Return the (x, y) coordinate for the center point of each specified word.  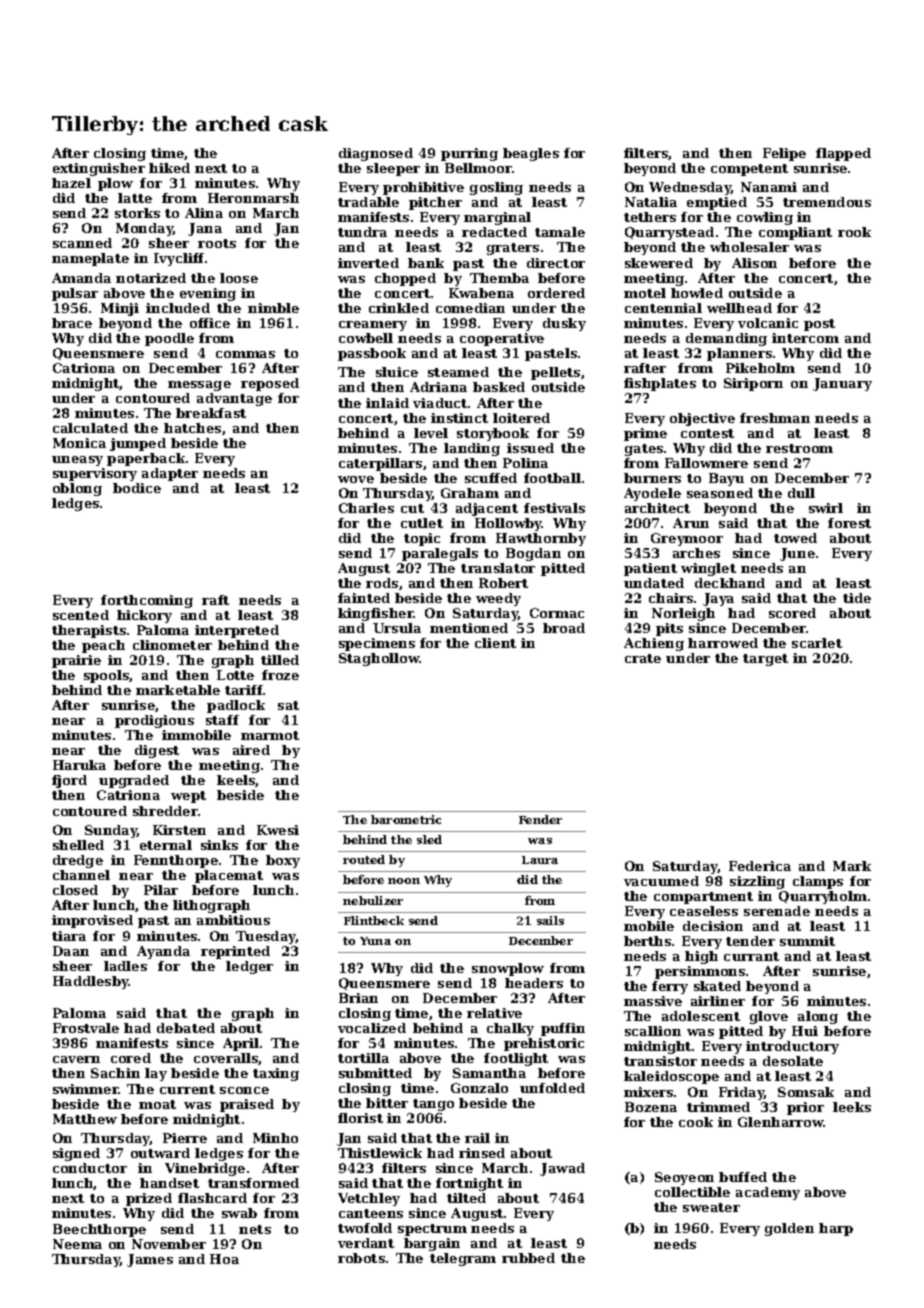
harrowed (723, 643)
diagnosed (376, 154)
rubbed (528, 1258)
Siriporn (753, 384)
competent (749, 170)
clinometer (172, 645)
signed (76, 1154)
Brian (358, 998)
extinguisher (99, 169)
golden (789, 1229)
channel (81, 875)
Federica (760, 866)
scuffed (491, 478)
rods (382, 583)
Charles (366, 508)
